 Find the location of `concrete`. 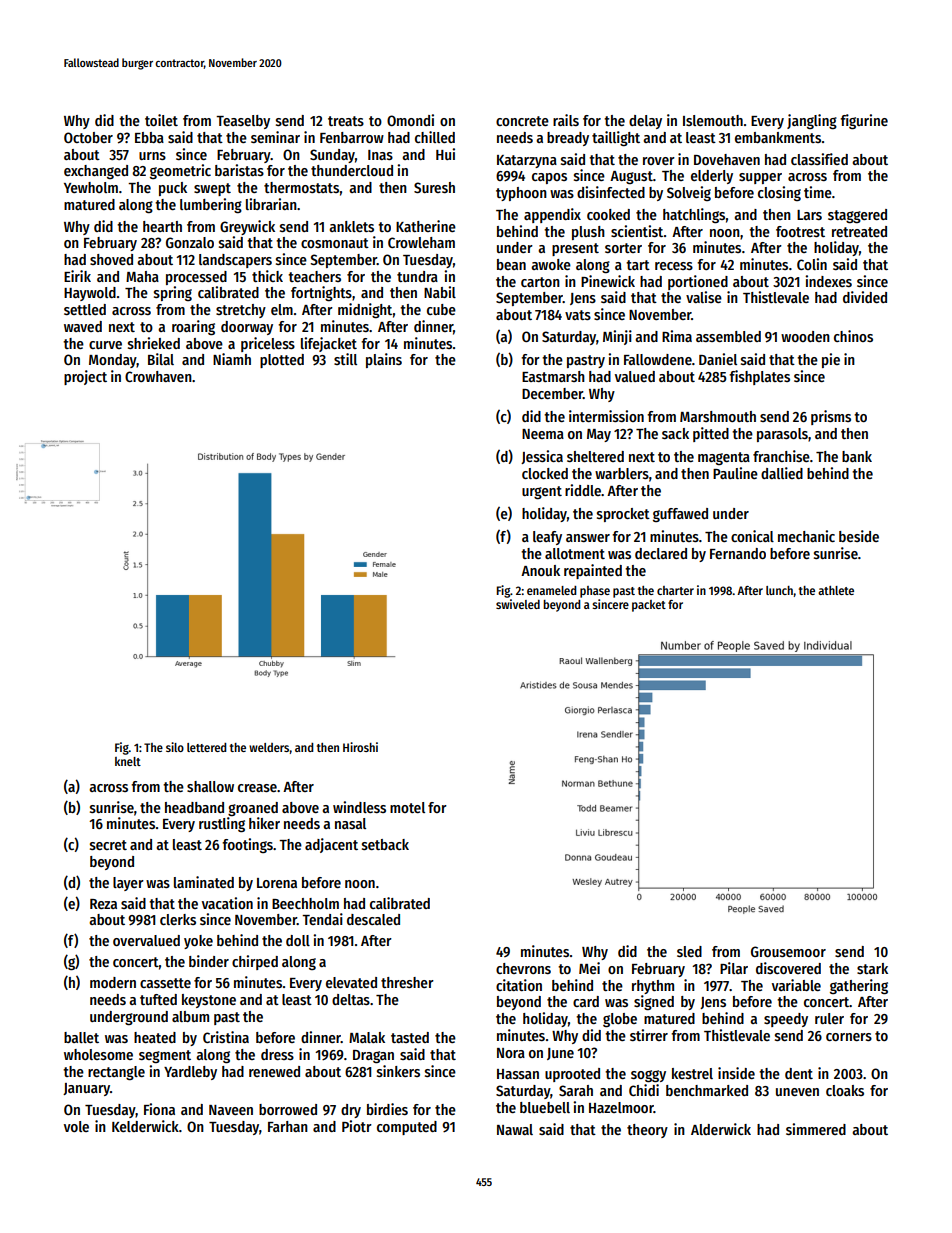

concrete is located at coordinates (522, 121).
